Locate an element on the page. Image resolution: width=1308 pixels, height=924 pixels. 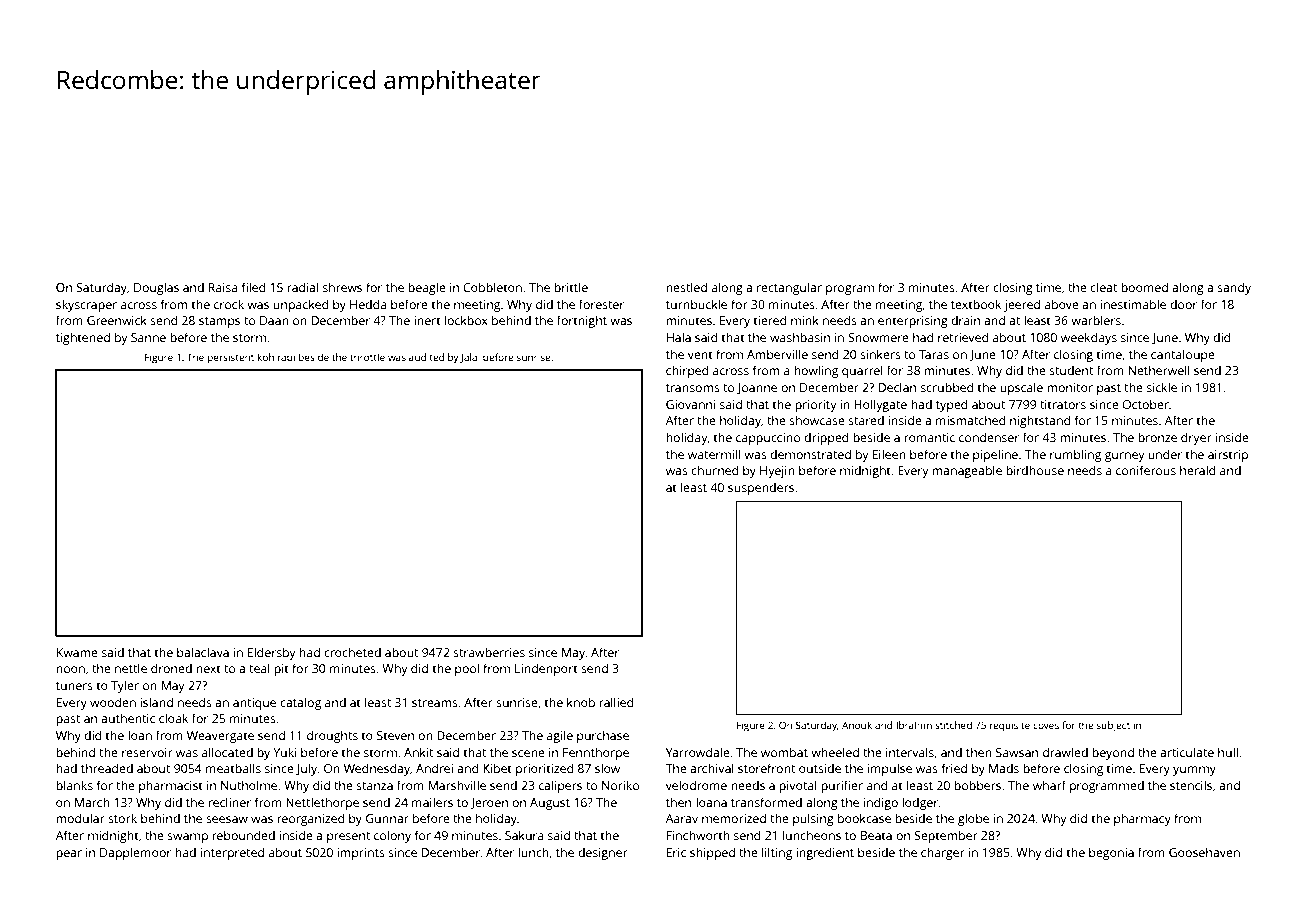
coniferous is located at coordinates (1146, 470).
